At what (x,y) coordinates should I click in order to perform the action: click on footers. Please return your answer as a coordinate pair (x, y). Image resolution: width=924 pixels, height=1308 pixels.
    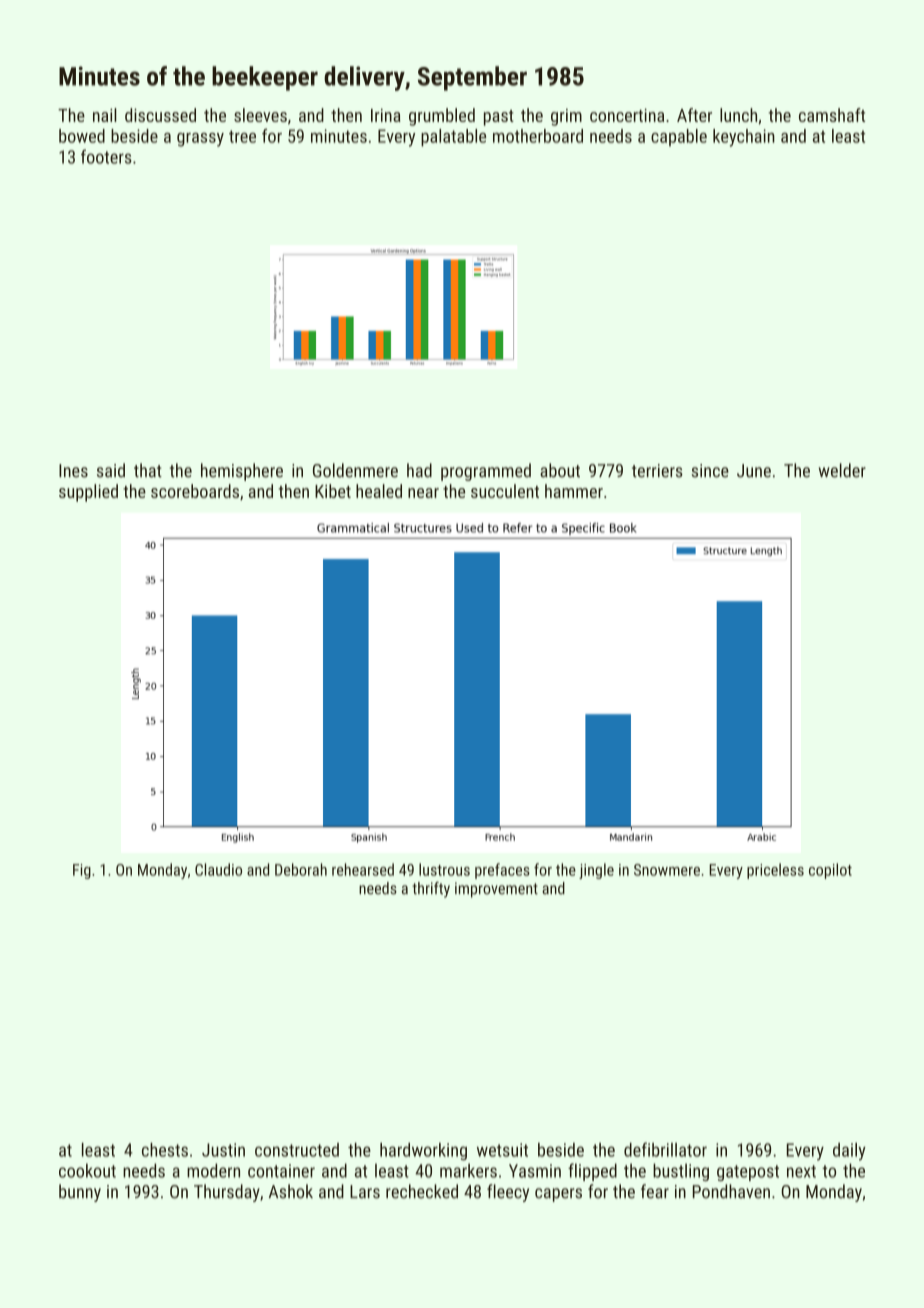
    Looking at the image, I should click on (106, 156).
